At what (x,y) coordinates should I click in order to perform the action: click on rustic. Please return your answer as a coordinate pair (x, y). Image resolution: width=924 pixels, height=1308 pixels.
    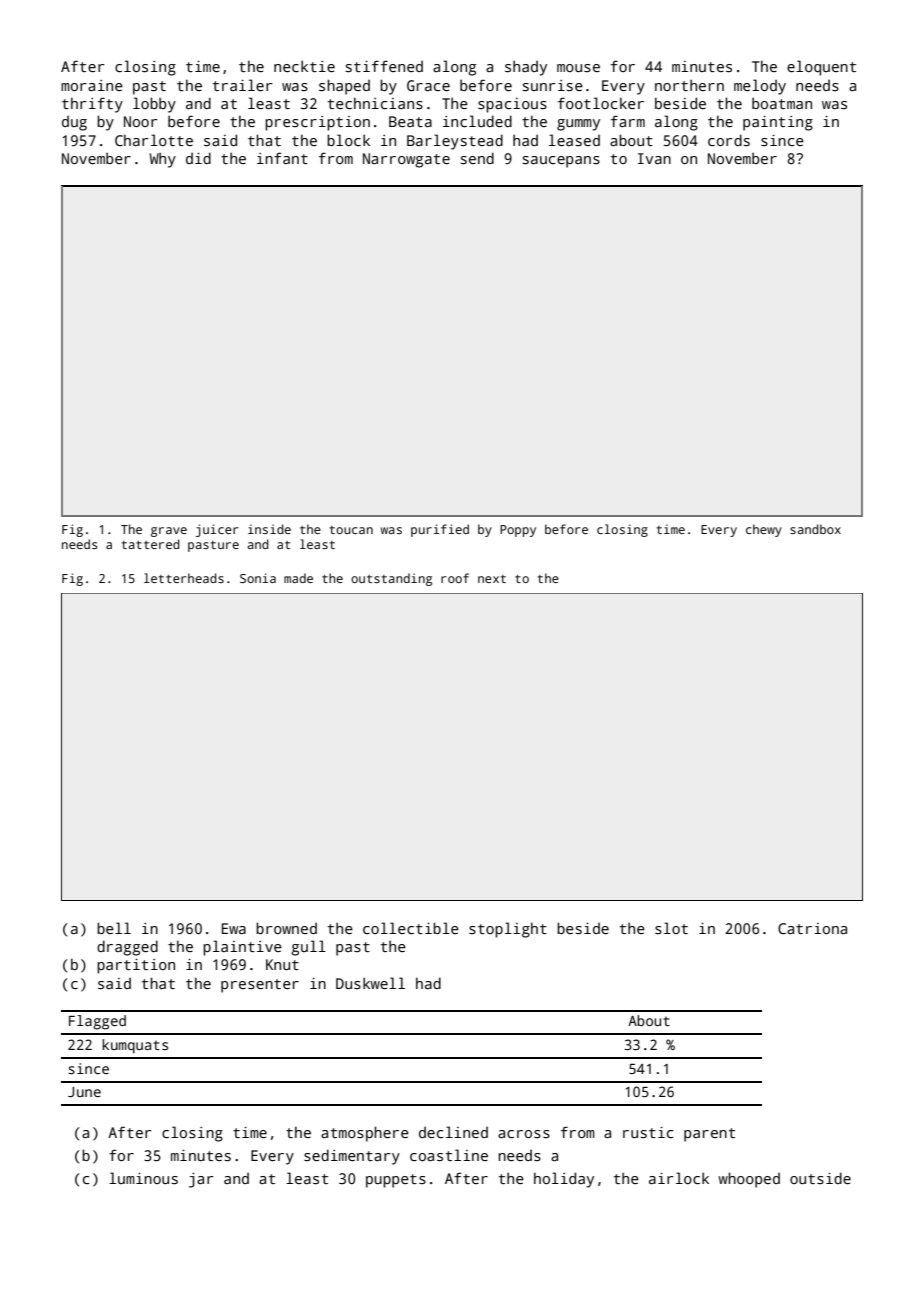
    Looking at the image, I should click on (648, 1132).
